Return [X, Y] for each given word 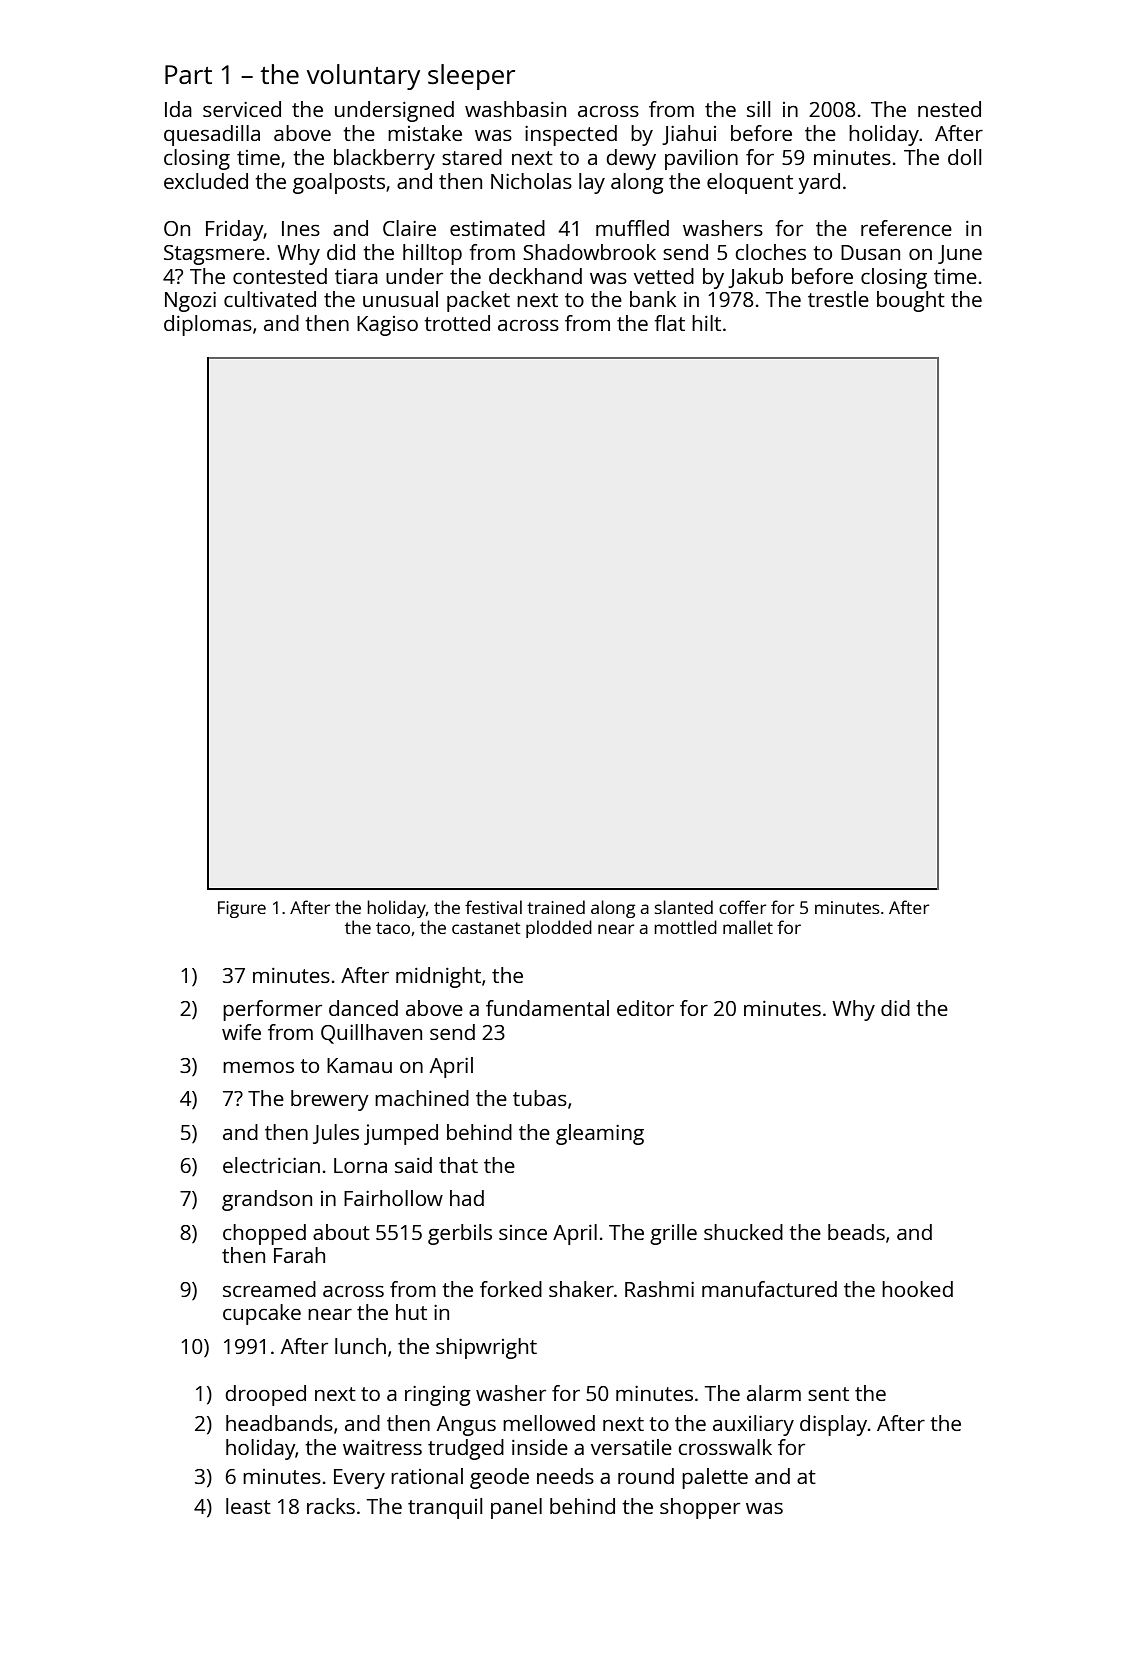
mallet [748, 927]
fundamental [547, 1008]
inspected [571, 135]
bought [911, 301]
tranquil [445, 1508]
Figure [242, 909]
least [248, 1506]
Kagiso [387, 326]
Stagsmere [214, 255]
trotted [457, 323]
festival [493, 907]
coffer [742, 907]
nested [949, 109]
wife [241, 1032]
